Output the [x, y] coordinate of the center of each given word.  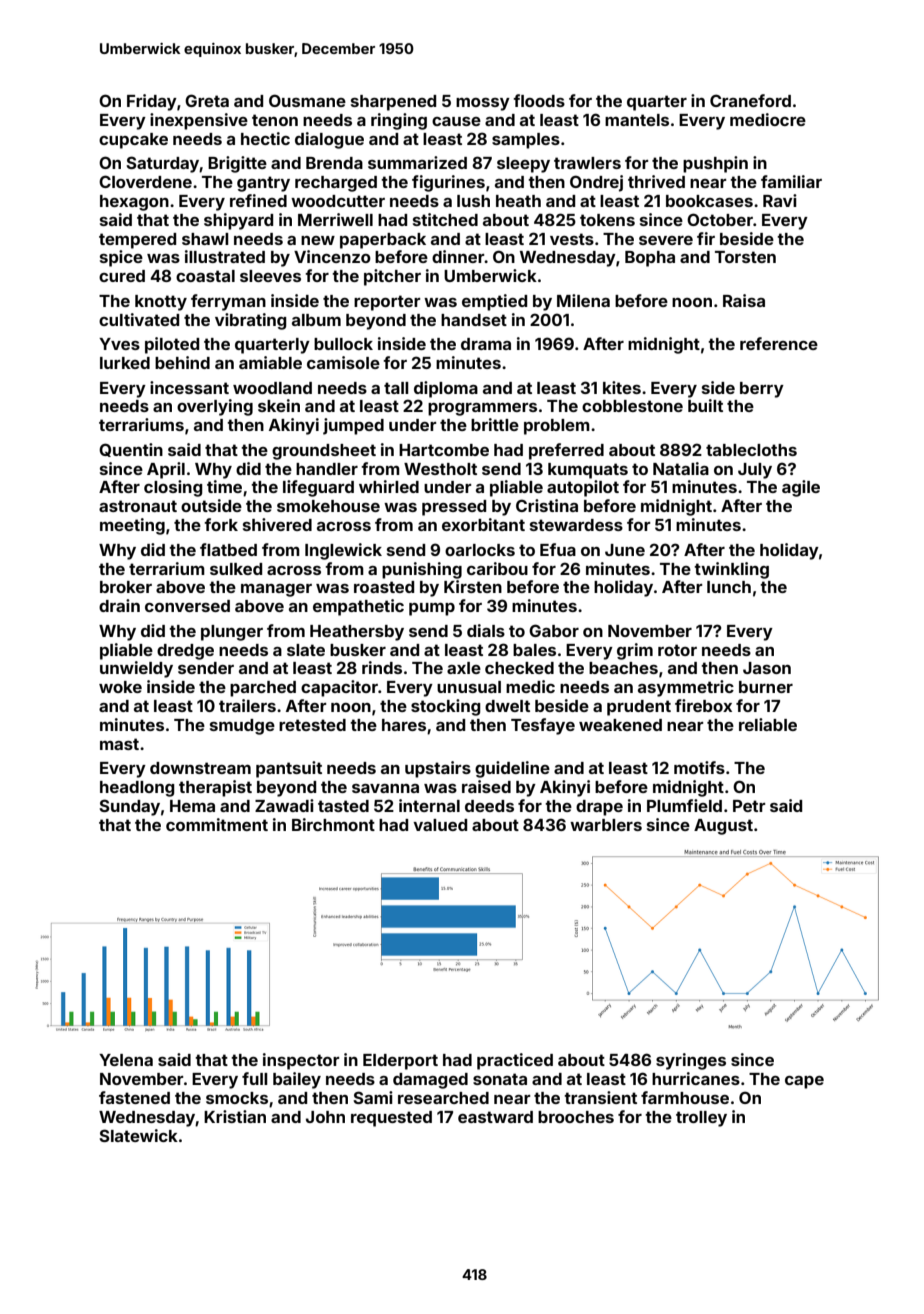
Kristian [235, 1116]
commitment [217, 824]
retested [312, 725]
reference [779, 343]
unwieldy [136, 669]
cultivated [139, 319]
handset [474, 320]
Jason [767, 668]
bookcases [709, 201]
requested [391, 1119]
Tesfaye [543, 726]
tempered [137, 241]
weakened [620, 725]
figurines [448, 183]
